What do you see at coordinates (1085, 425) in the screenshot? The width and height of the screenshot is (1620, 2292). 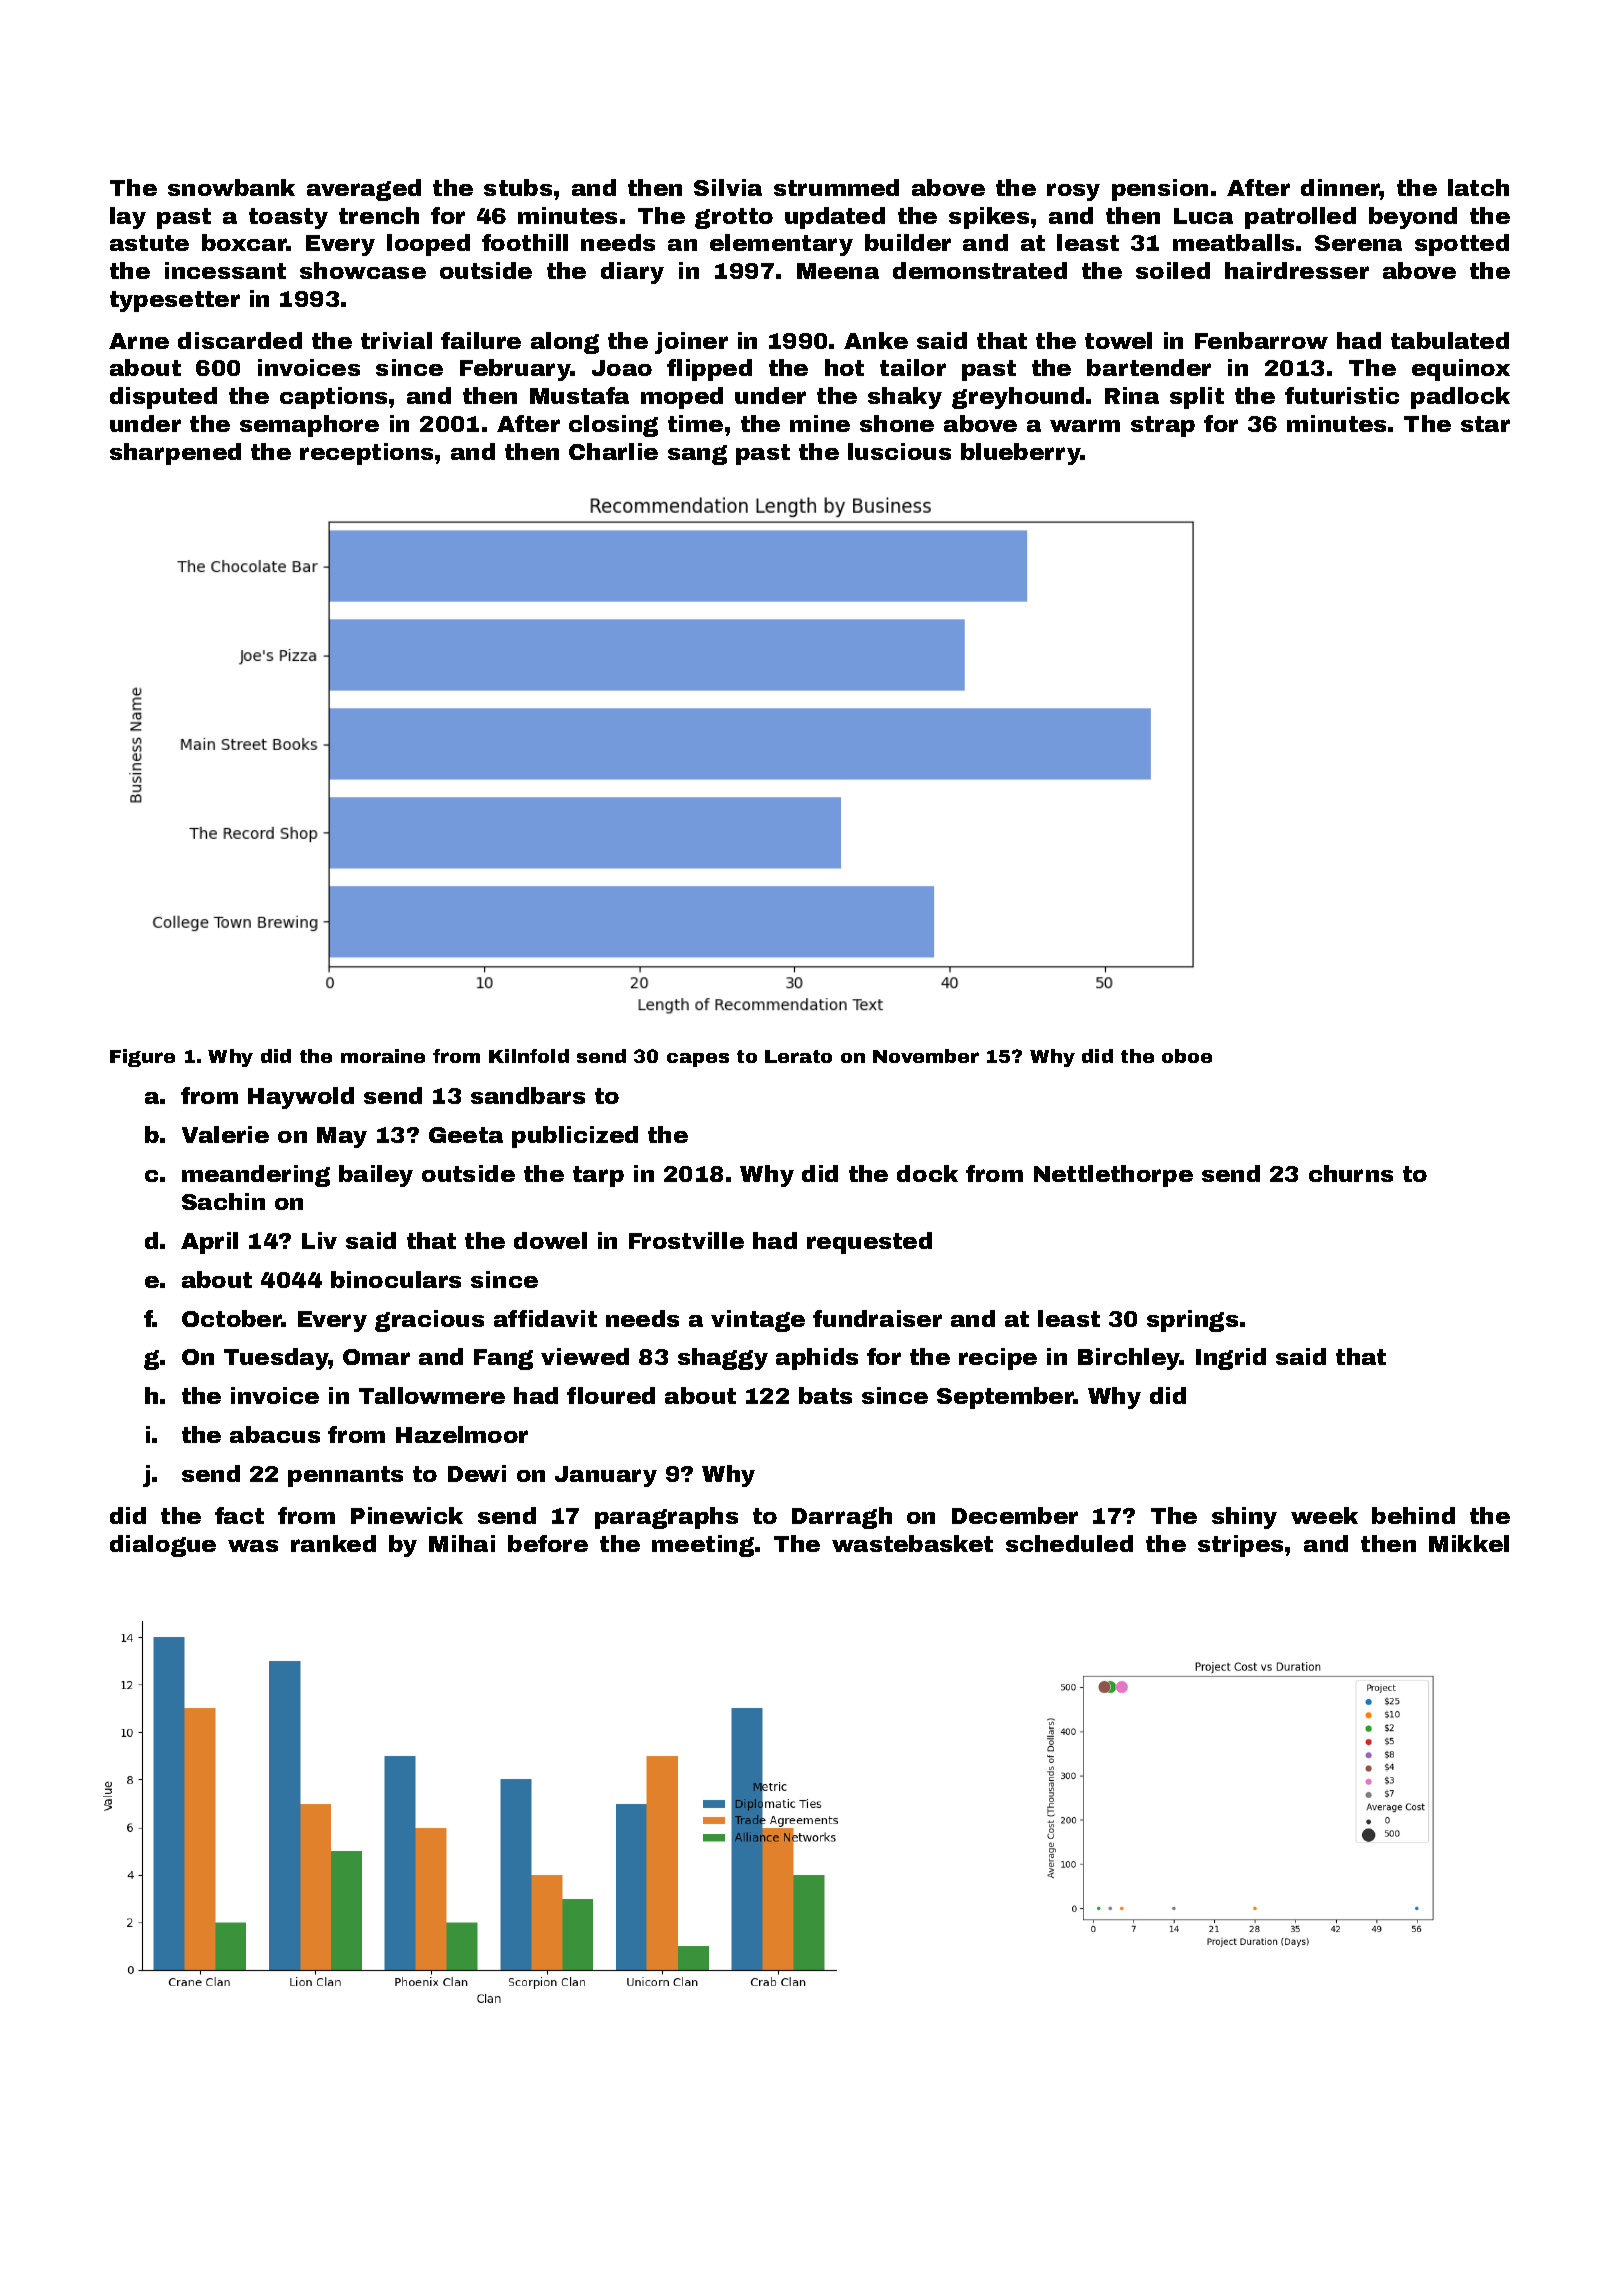 I see `warm` at bounding box center [1085, 425].
